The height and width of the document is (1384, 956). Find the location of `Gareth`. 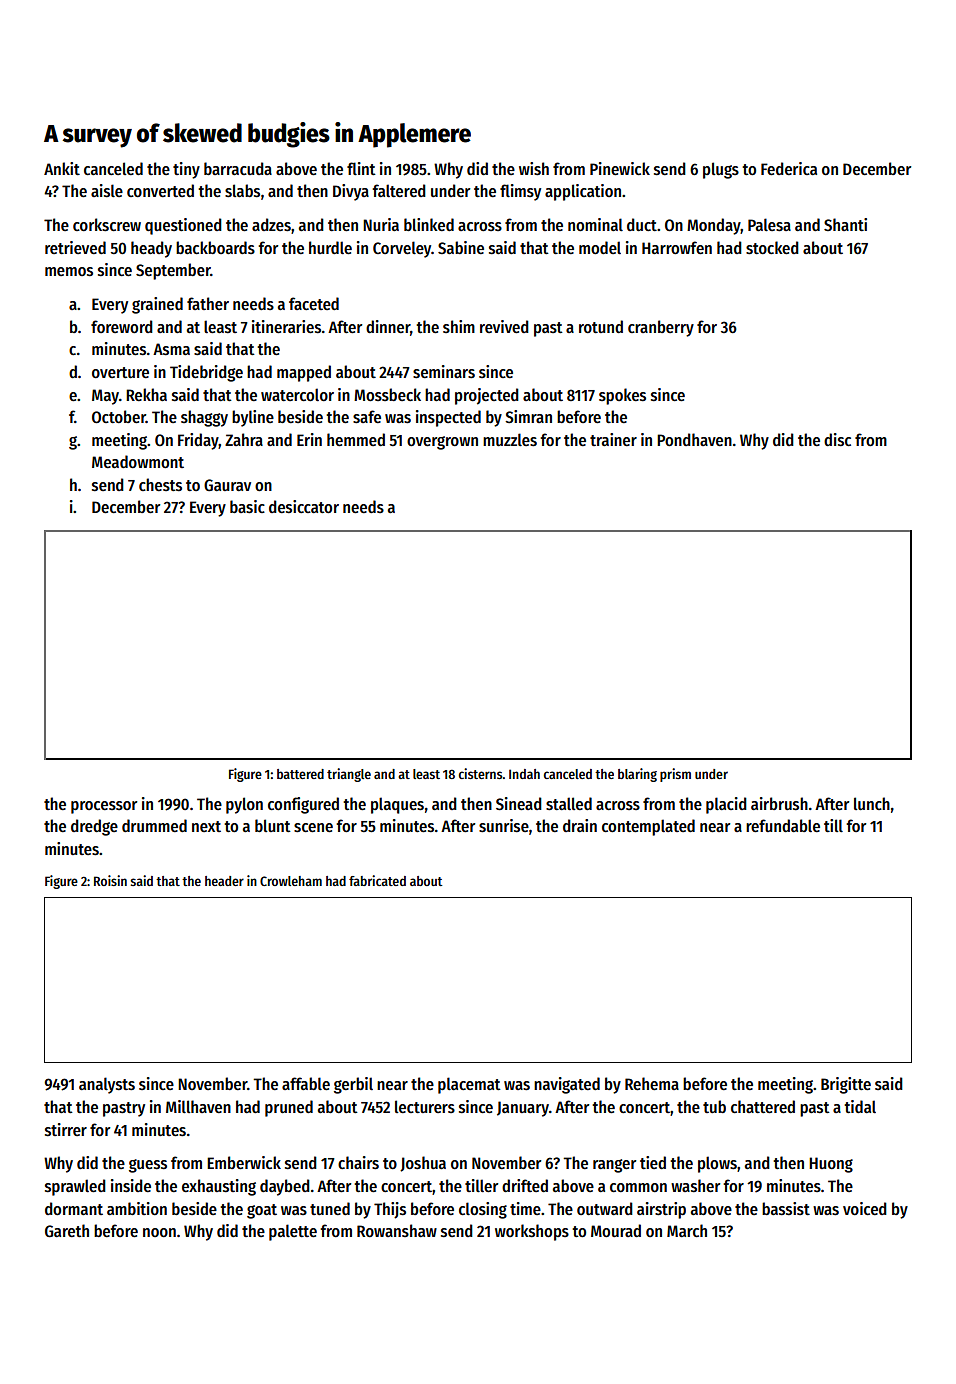

Gareth is located at coordinates (67, 1231).
